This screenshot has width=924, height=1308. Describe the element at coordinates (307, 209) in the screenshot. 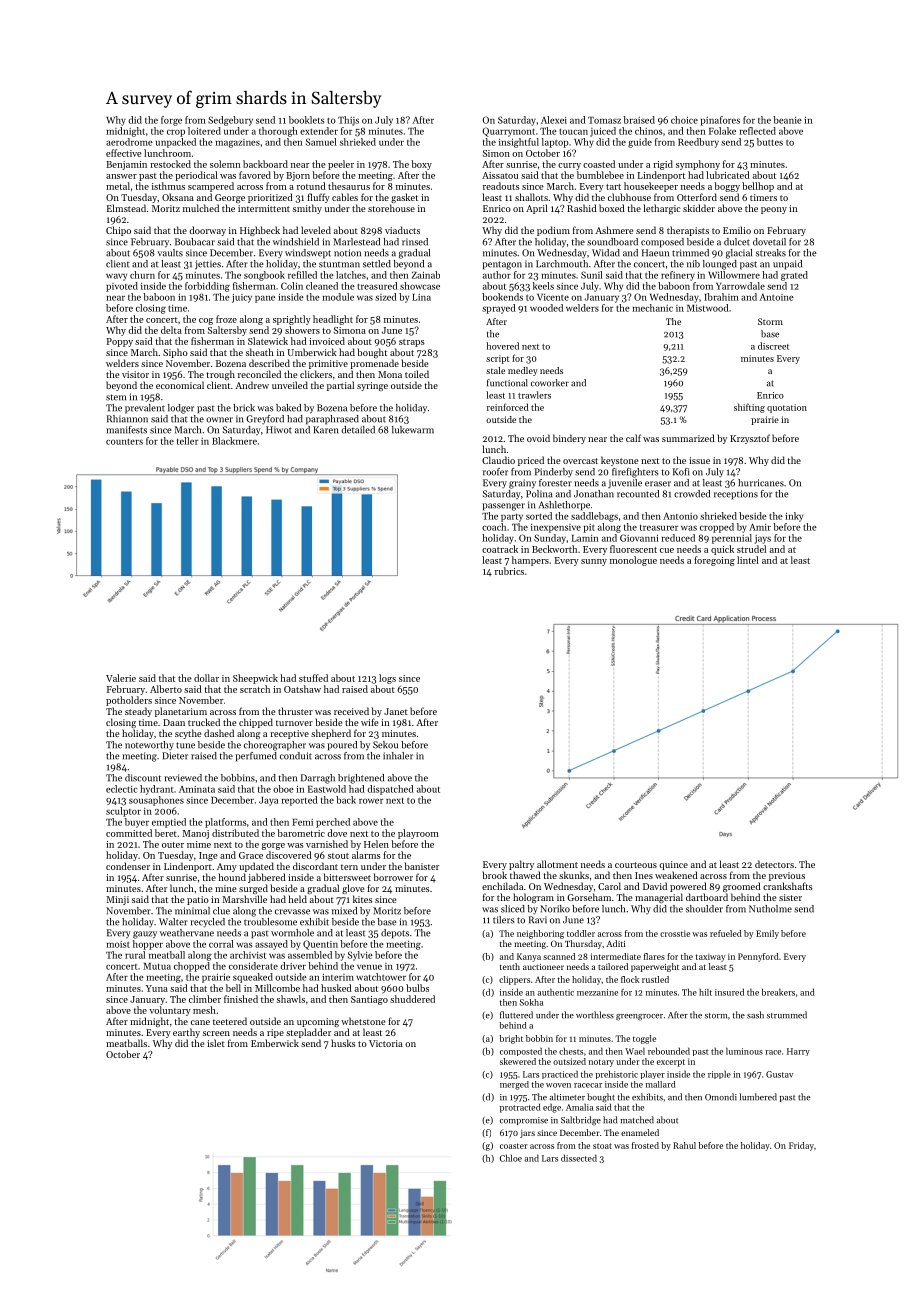

I see `smithy` at that location.
